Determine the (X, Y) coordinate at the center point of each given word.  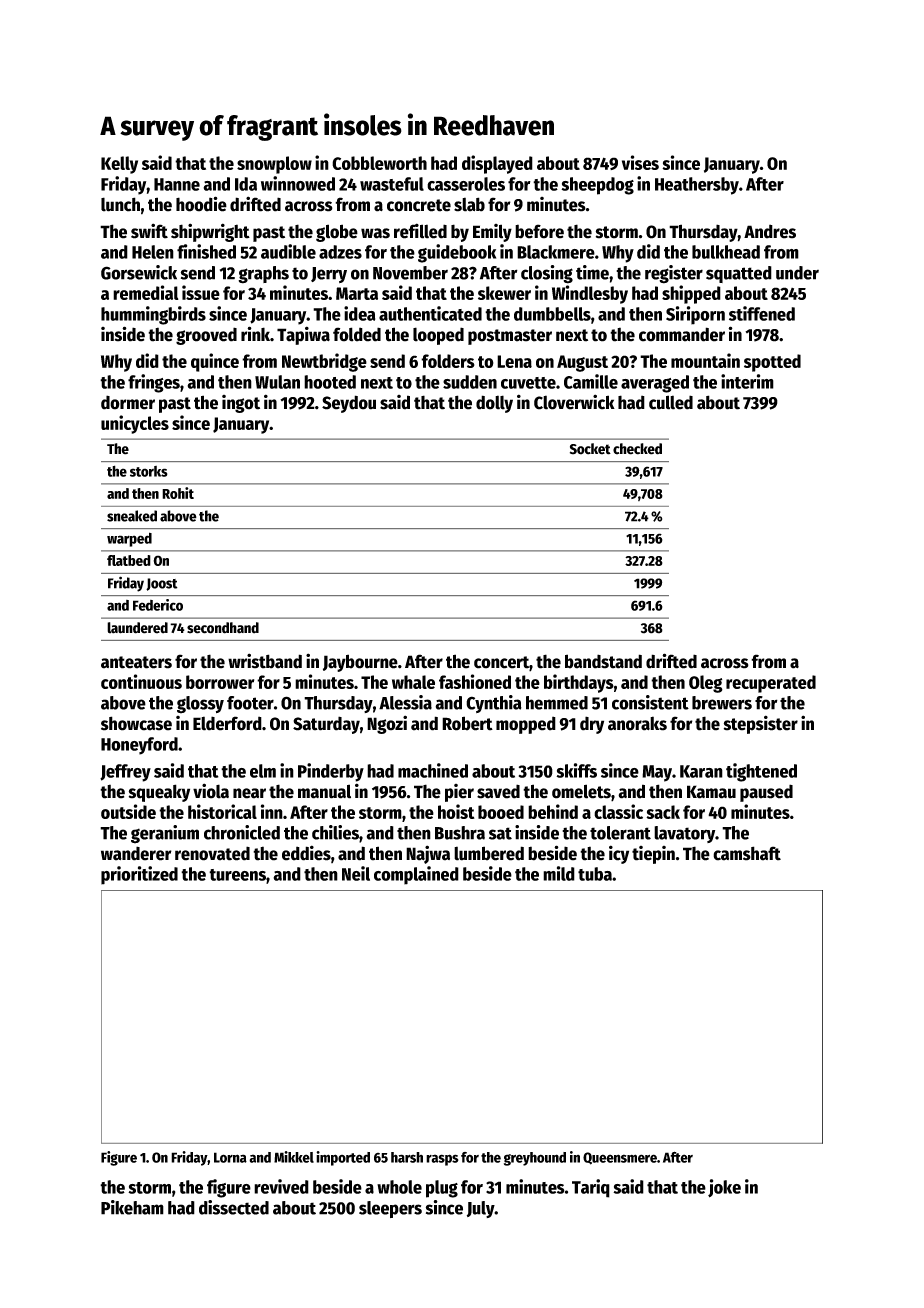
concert (502, 663)
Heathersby (697, 186)
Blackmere (556, 252)
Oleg (706, 684)
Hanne (177, 184)
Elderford (227, 723)
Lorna (230, 1157)
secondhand (223, 628)
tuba (595, 874)
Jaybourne (360, 663)
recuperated (771, 684)
